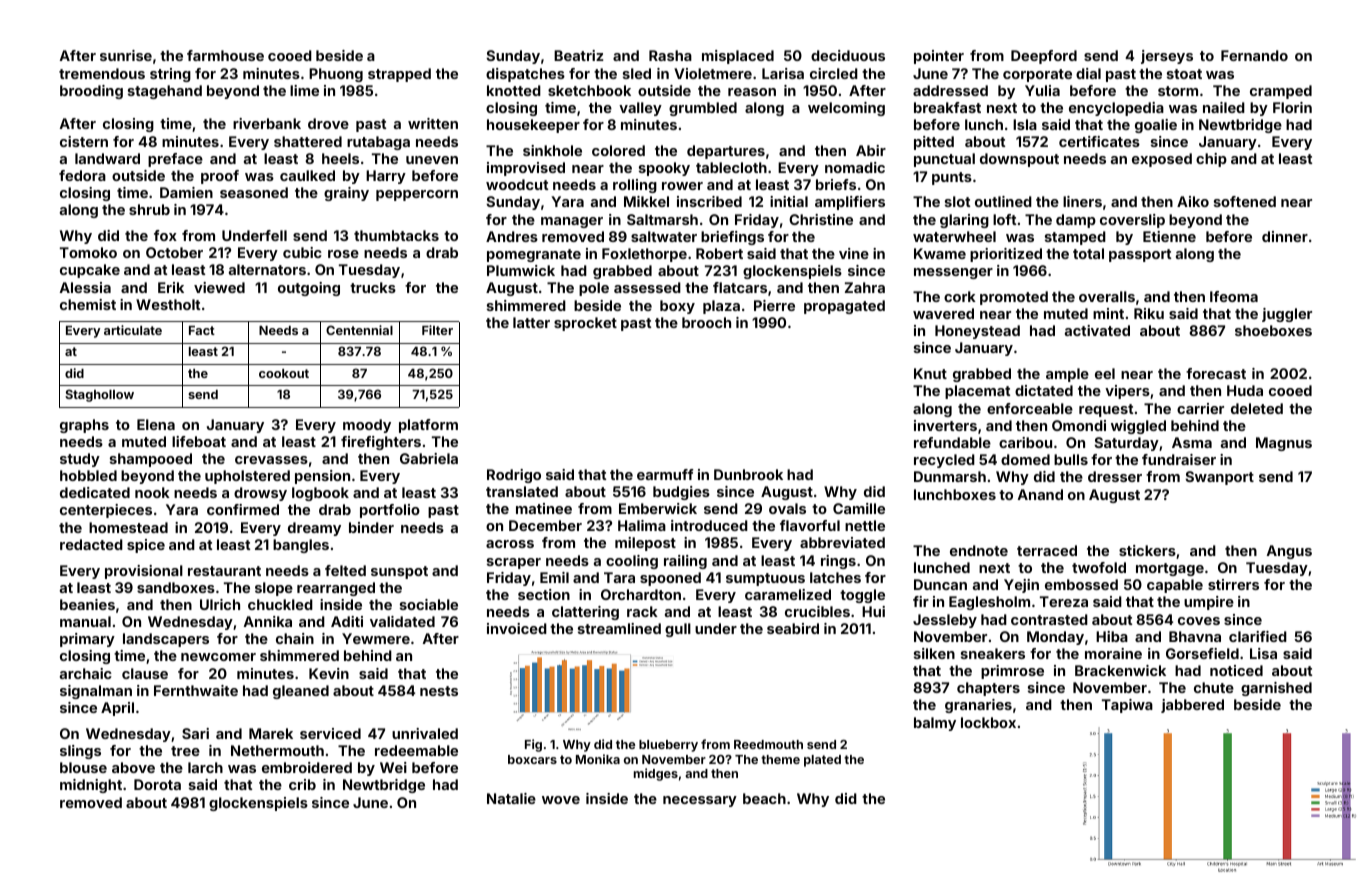 This page has height=887, width=1372. Describe the element at coordinates (517, 184) in the page. I see `woodcut` at that location.
